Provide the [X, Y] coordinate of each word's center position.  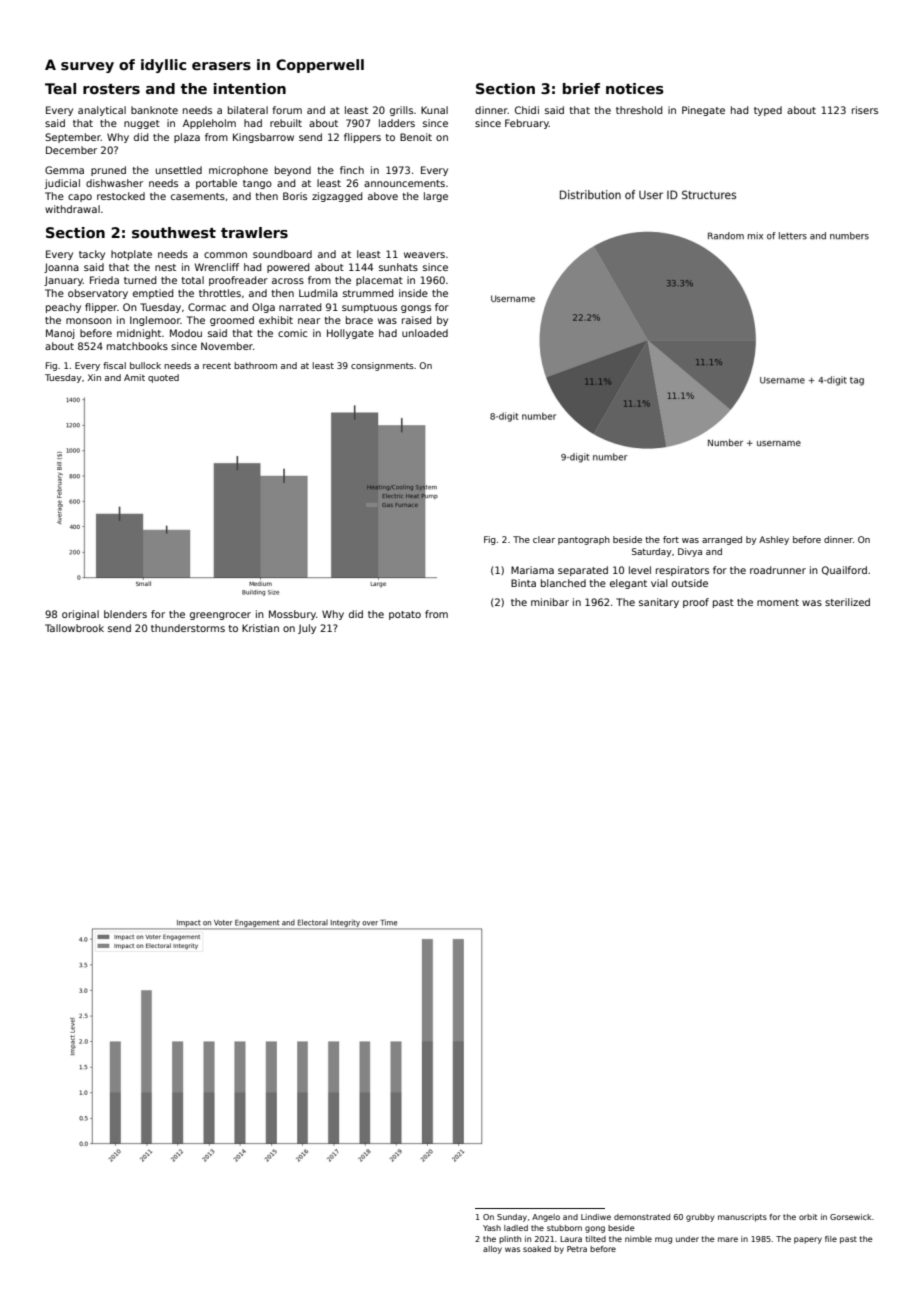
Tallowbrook [74, 628]
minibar [550, 602]
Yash [492, 1228]
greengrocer [220, 616]
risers [865, 110]
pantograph [584, 540]
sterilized [847, 602]
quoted [163, 378]
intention [250, 88]
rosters [111, 89]
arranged [722, 540]
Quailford [844, 570]
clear [544, 539]
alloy [492, 1250]
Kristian [260, 628]
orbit [808, 1217]
